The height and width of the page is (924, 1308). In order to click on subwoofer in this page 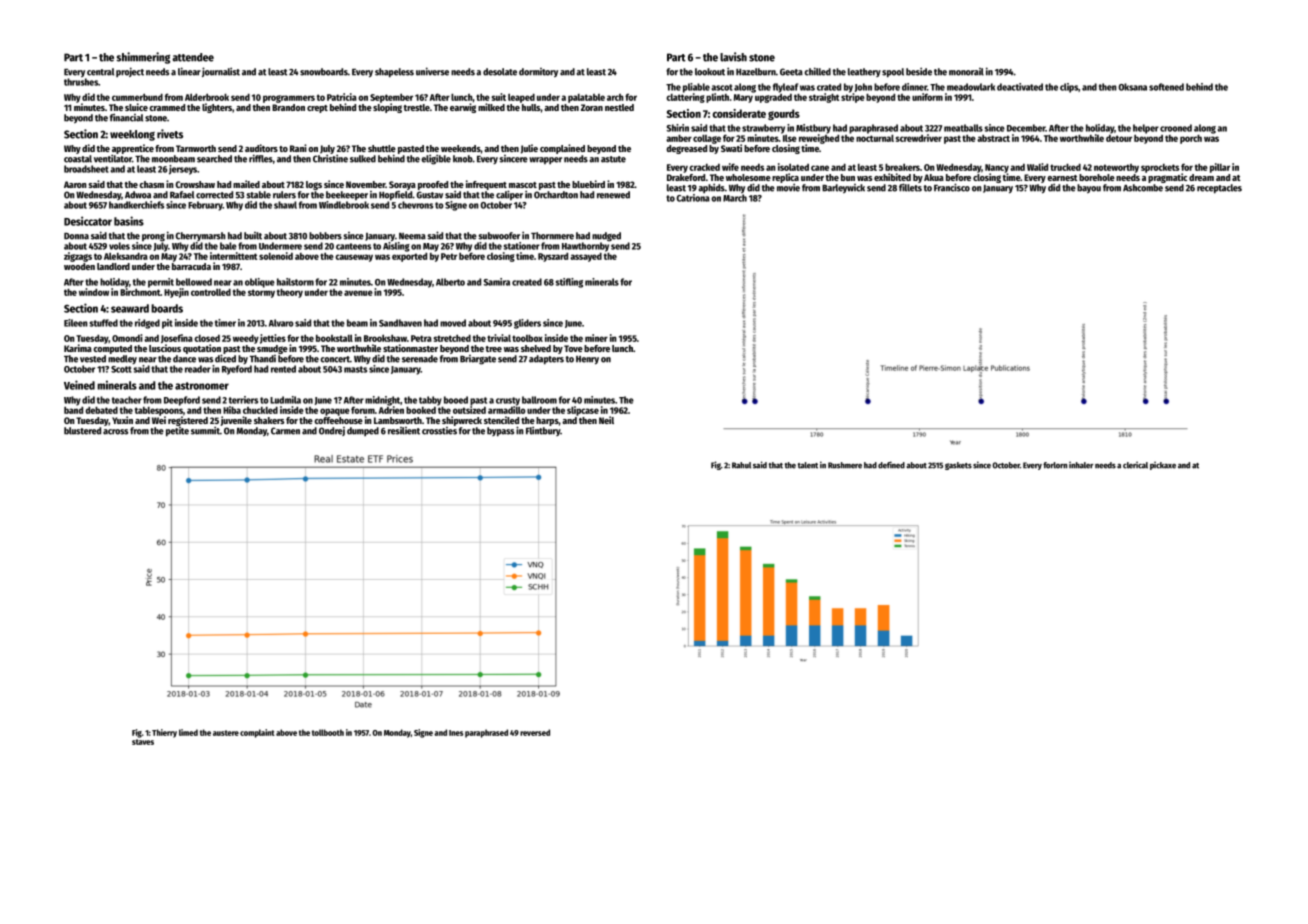, I will do `click(499, 236)`.
